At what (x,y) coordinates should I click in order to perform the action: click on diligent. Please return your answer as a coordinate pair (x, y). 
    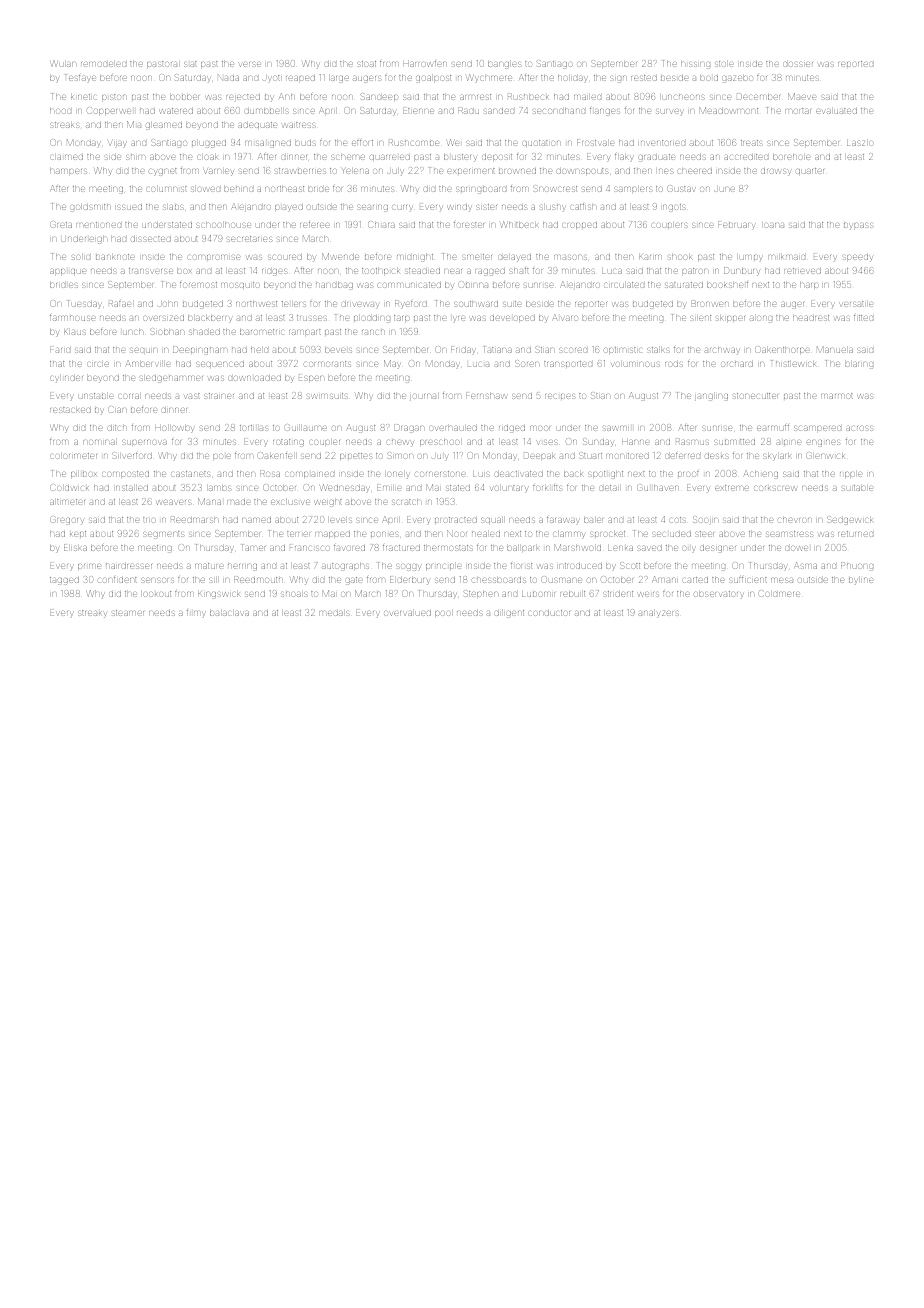
    Looking at the image, I should click on (509, 614).
